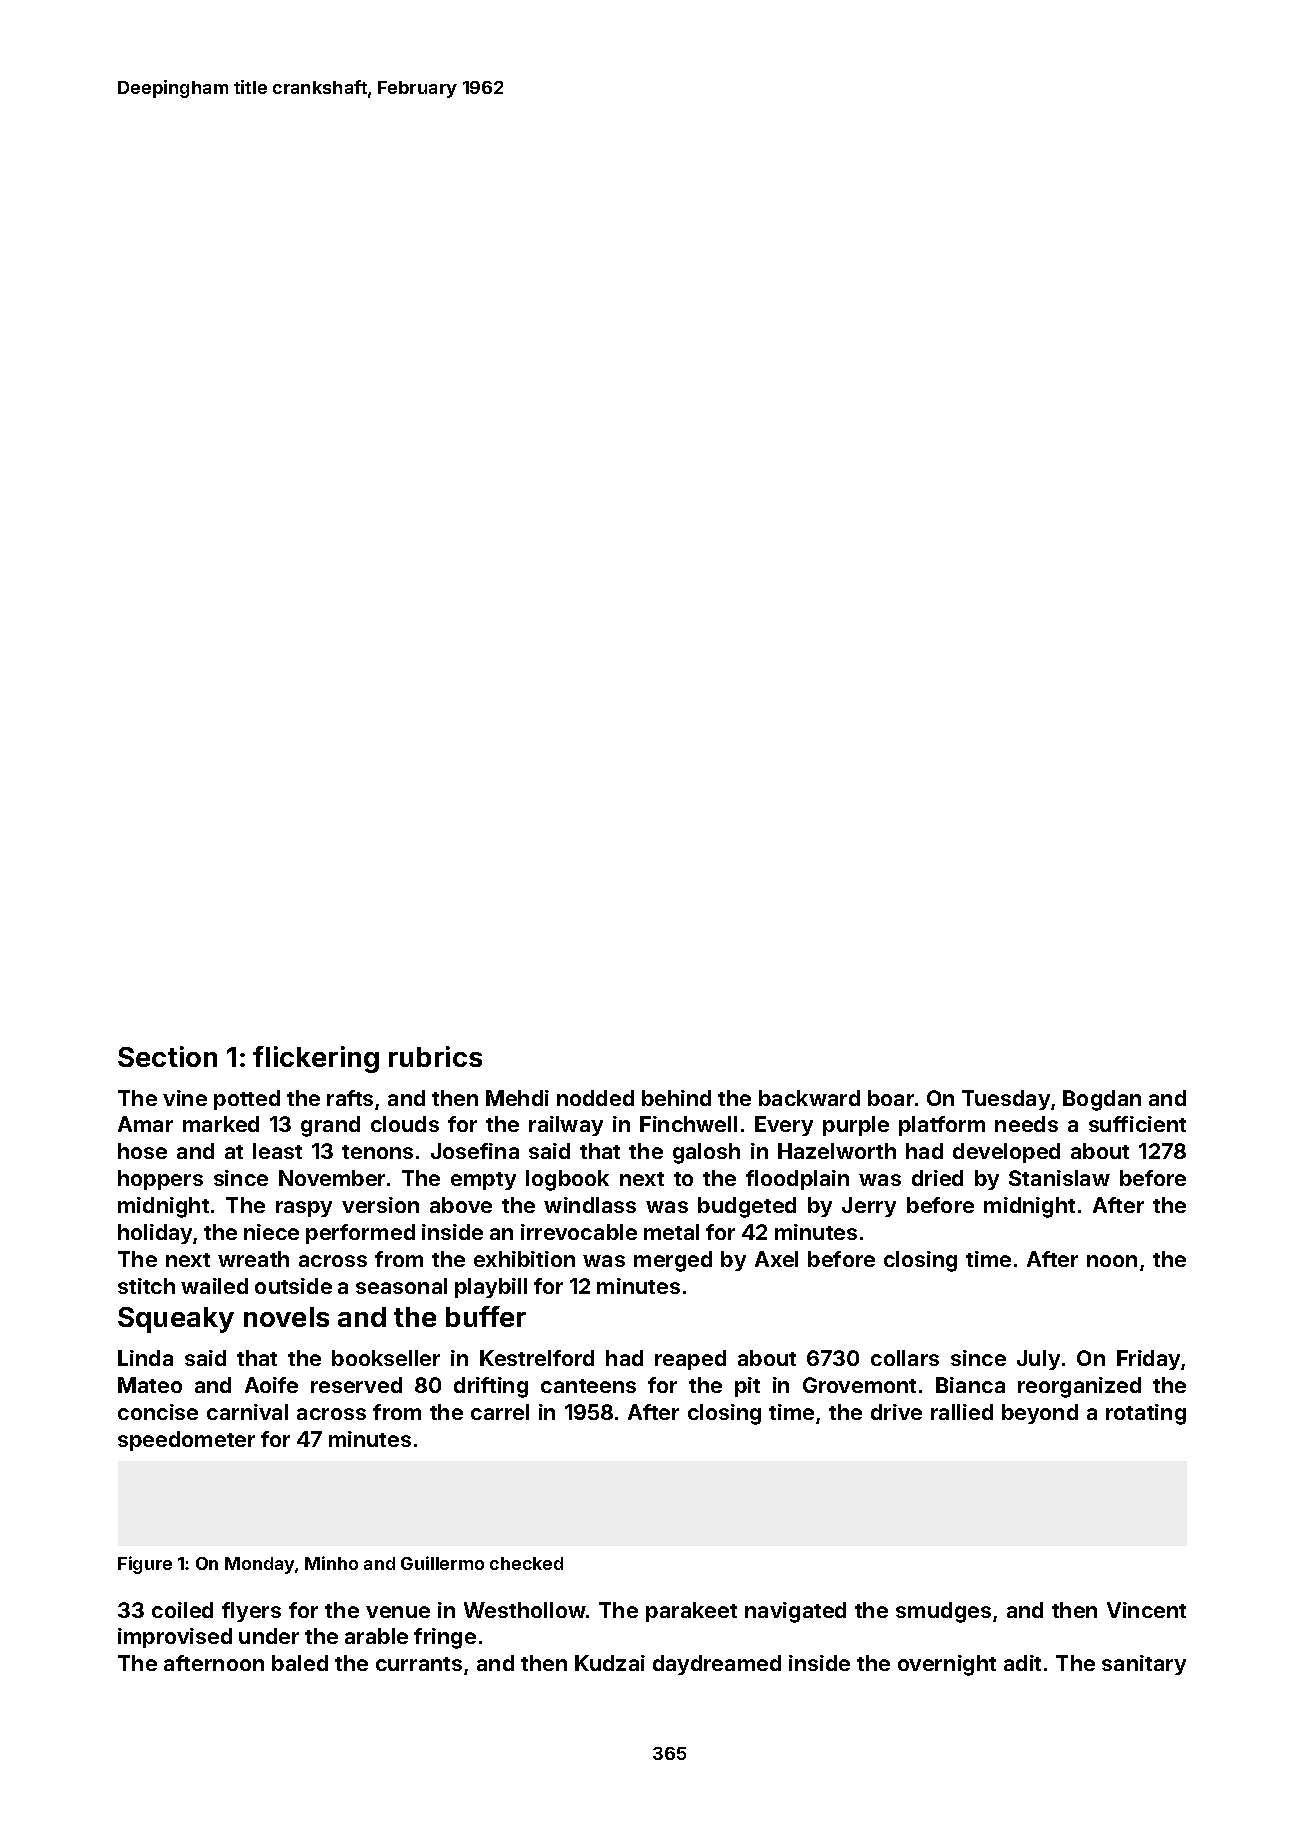 This document has width=1305, height=1846. I want to click on behind, so click(676, 1098).
